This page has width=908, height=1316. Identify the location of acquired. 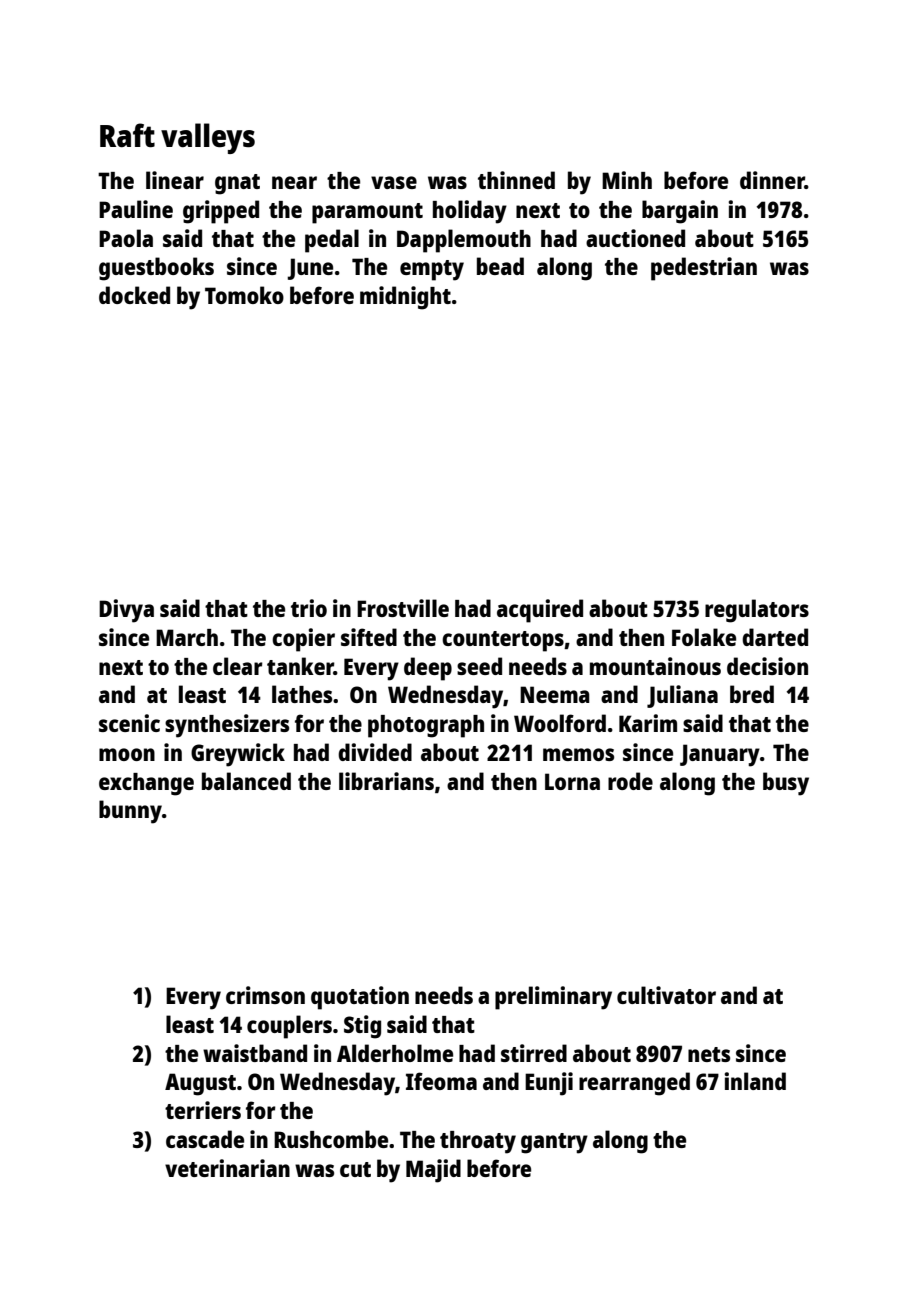
(540, 611).
